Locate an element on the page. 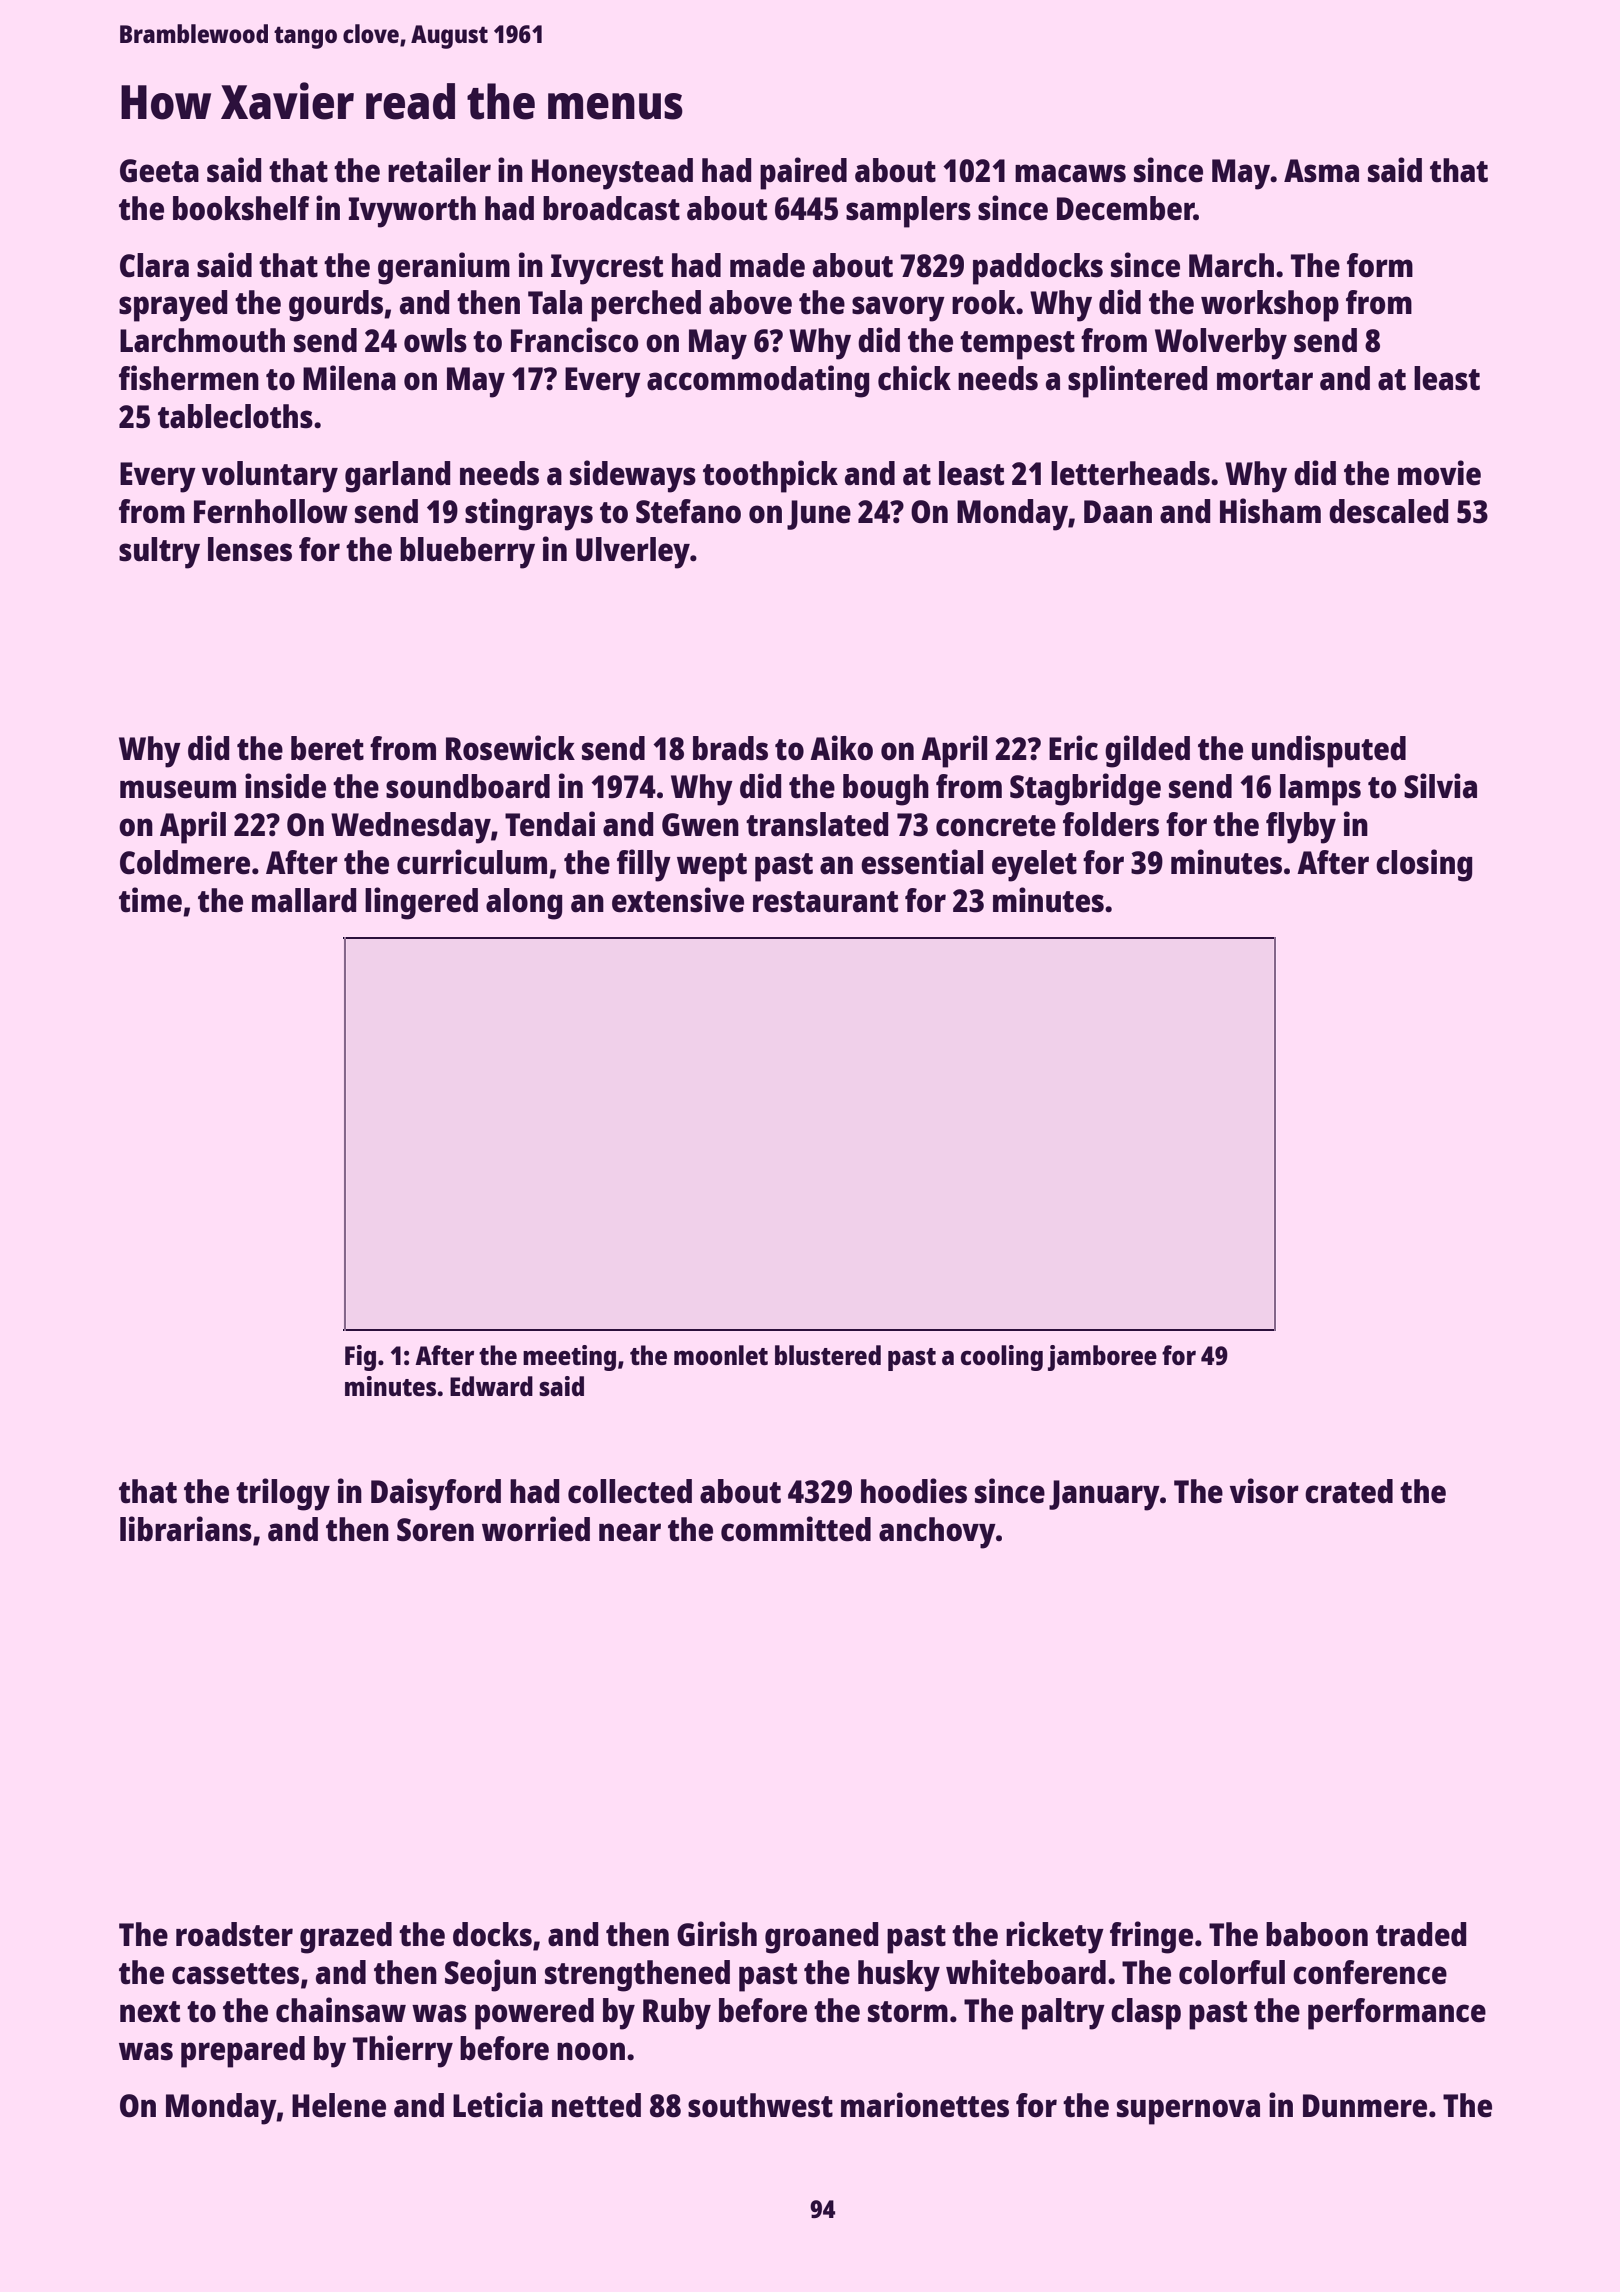 The height and width of the image is (2292, 1620). workshop is located at coordinates (1270, 306).
